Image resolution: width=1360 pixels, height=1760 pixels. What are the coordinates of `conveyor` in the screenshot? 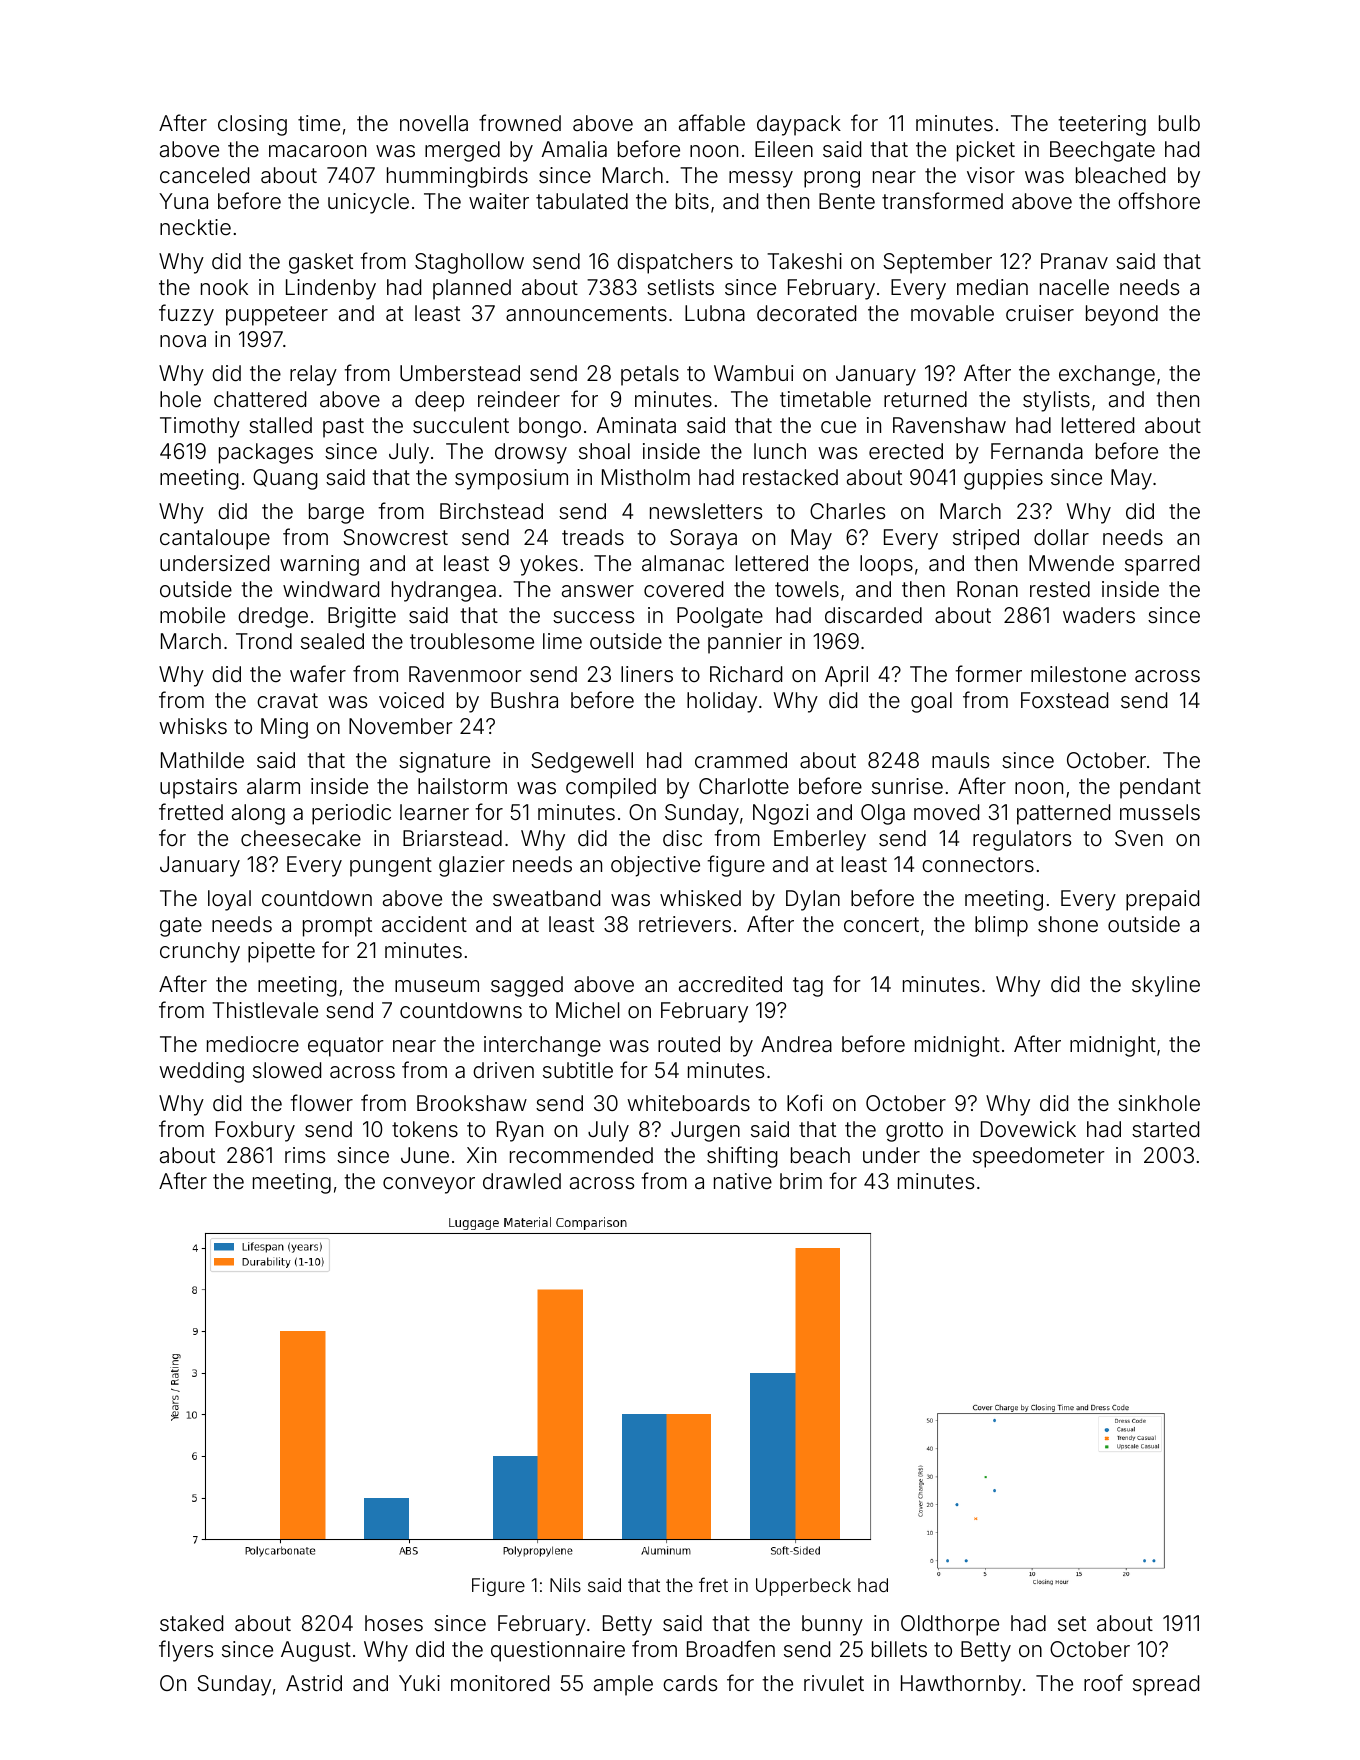 It's located at (429, 1185).
